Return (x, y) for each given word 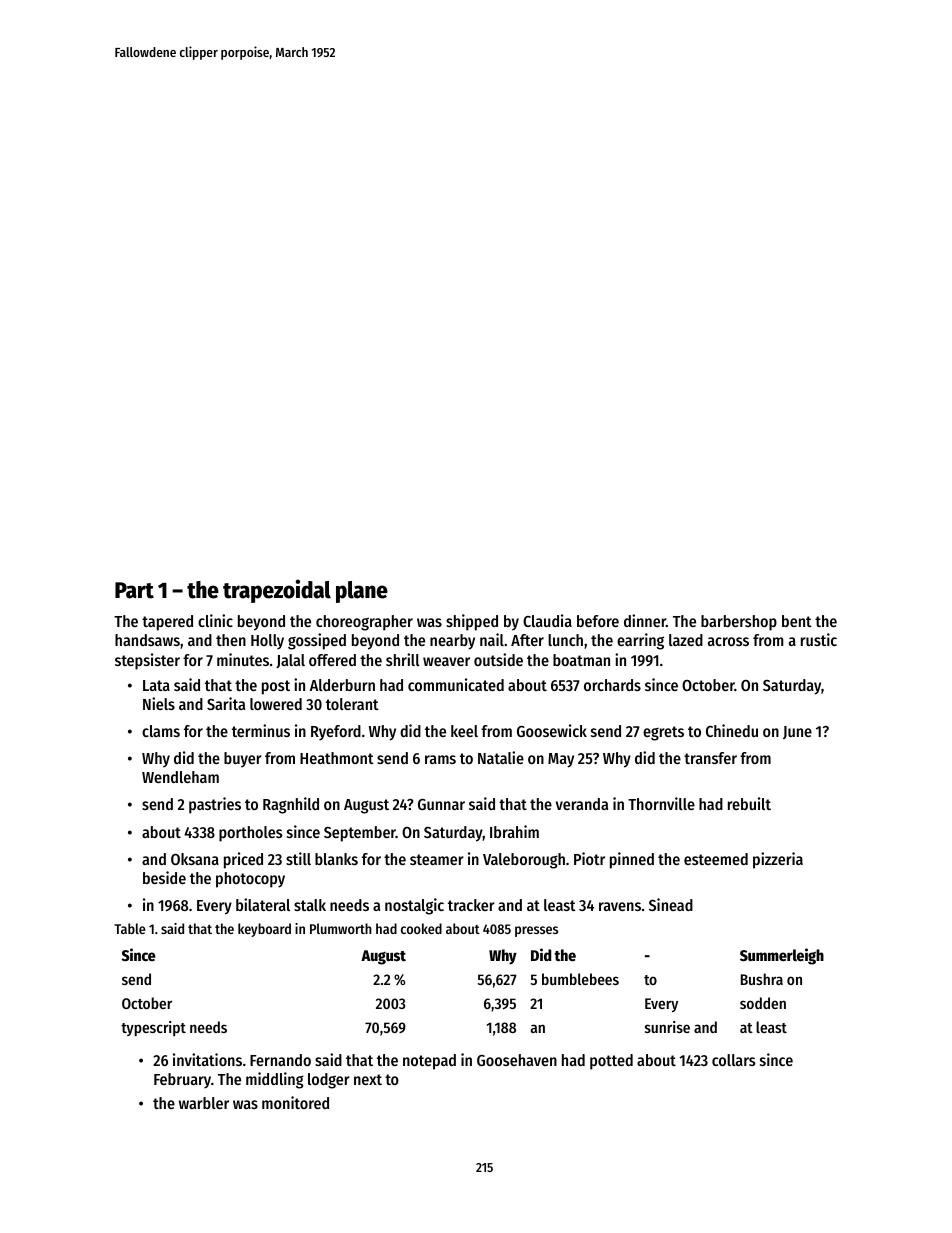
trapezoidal (277, 591)
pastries (215, 805)
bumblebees (580, 979)
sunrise (667, 1027)
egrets (663, 733)
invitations (207, 1059)
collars (734, 1060)
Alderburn (342, 685)
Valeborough (524, 861)
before (598, 621)
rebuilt (749, 803)
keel (464, 731)
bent (797, 621)
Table (129, 928)
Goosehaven (517, 1060)
